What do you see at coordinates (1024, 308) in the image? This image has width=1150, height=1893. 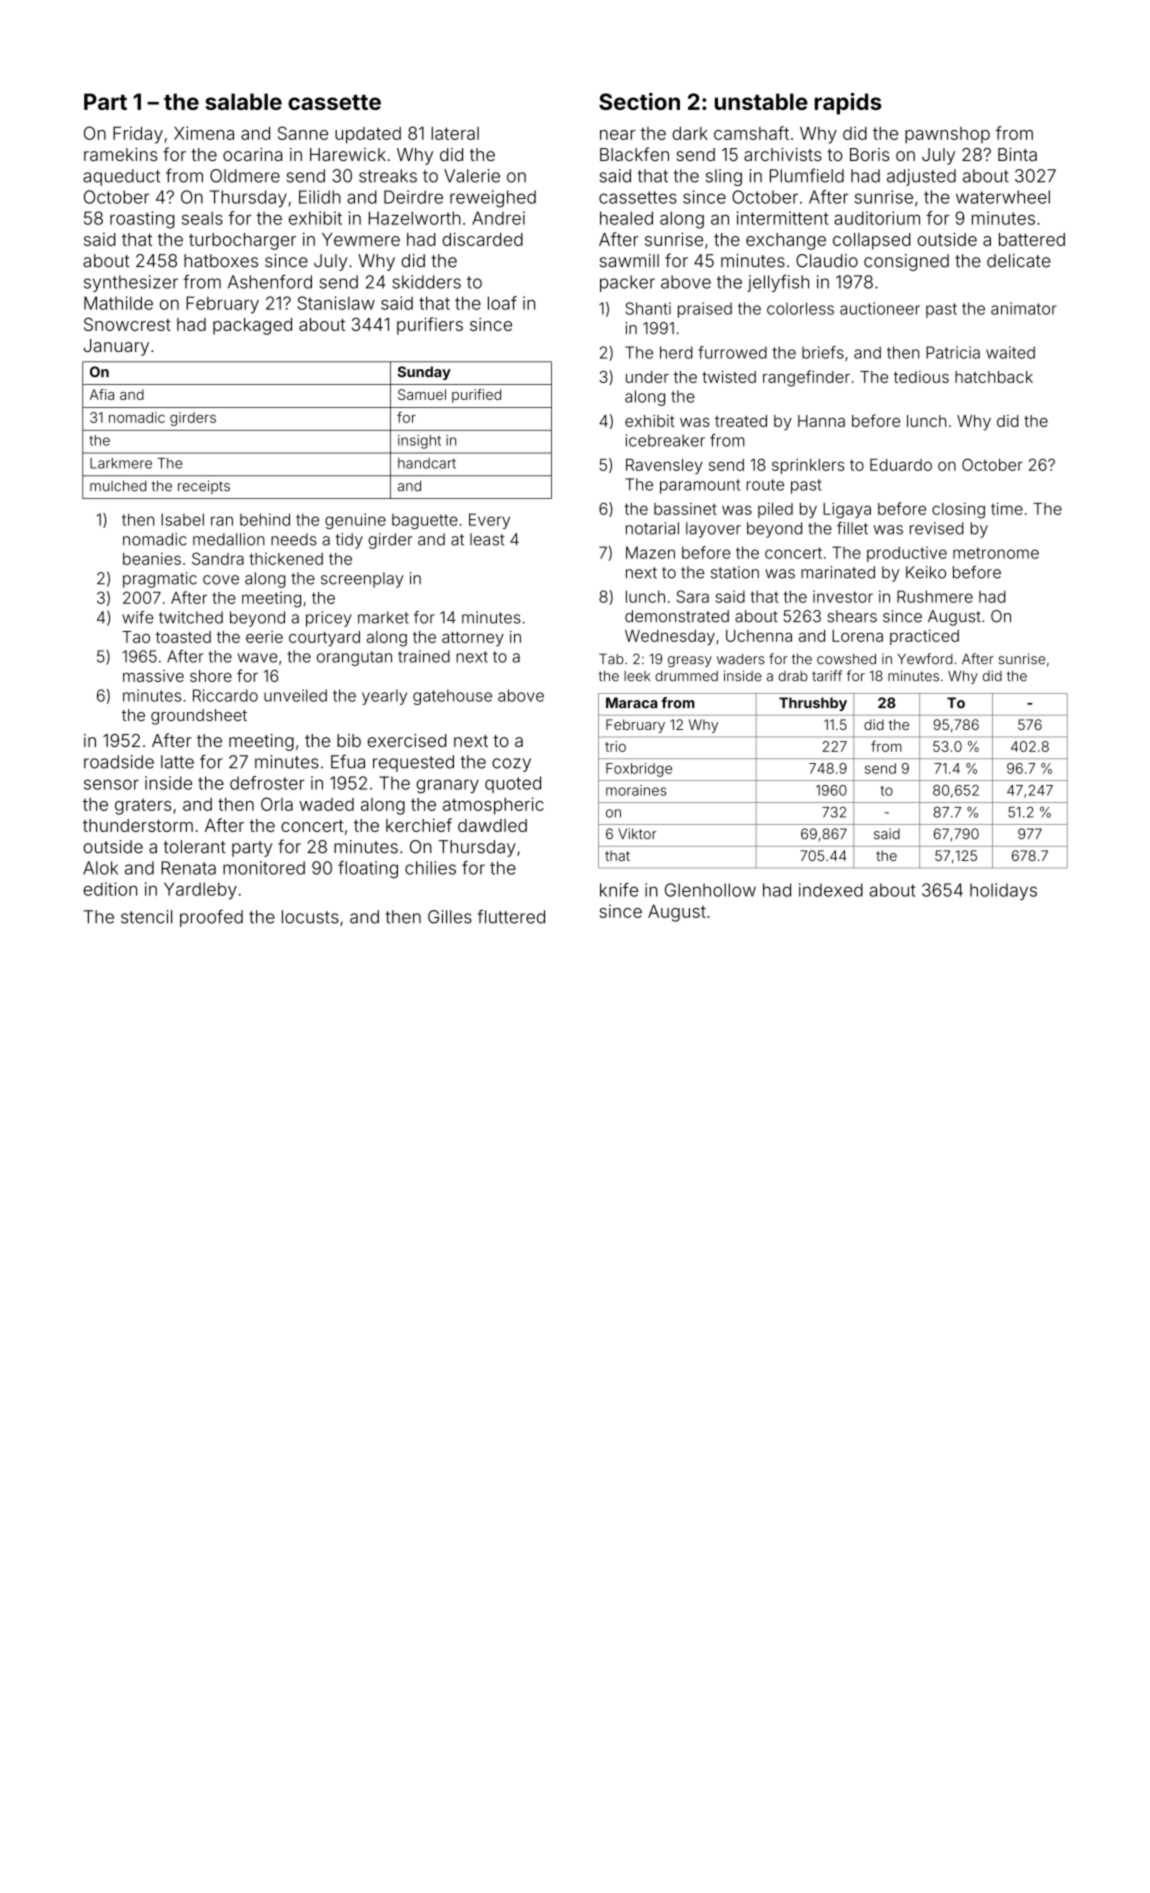 I see `animator` at bounding box center [1024, 308].
